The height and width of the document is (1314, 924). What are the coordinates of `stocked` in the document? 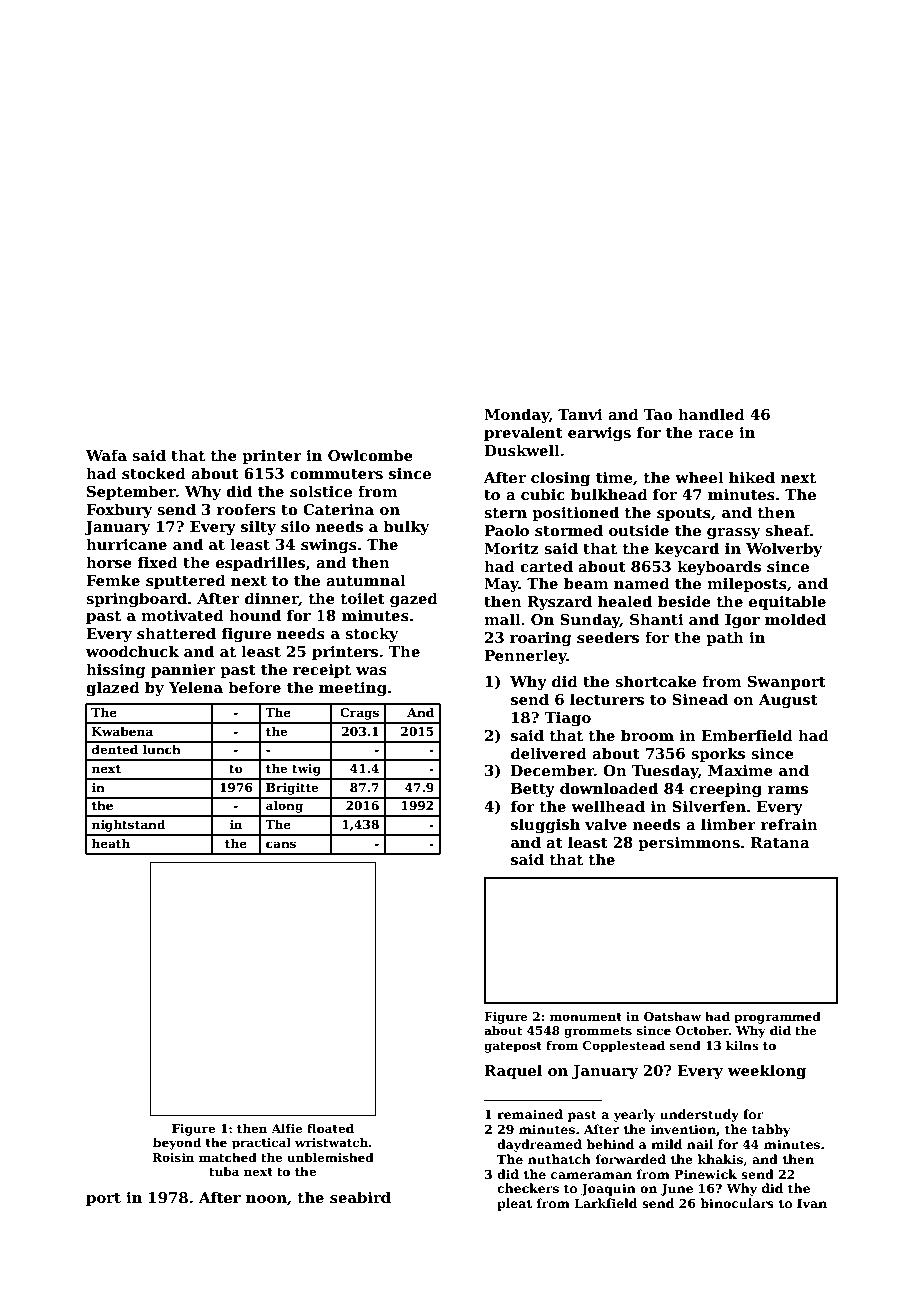 It's located at (154, 473).
